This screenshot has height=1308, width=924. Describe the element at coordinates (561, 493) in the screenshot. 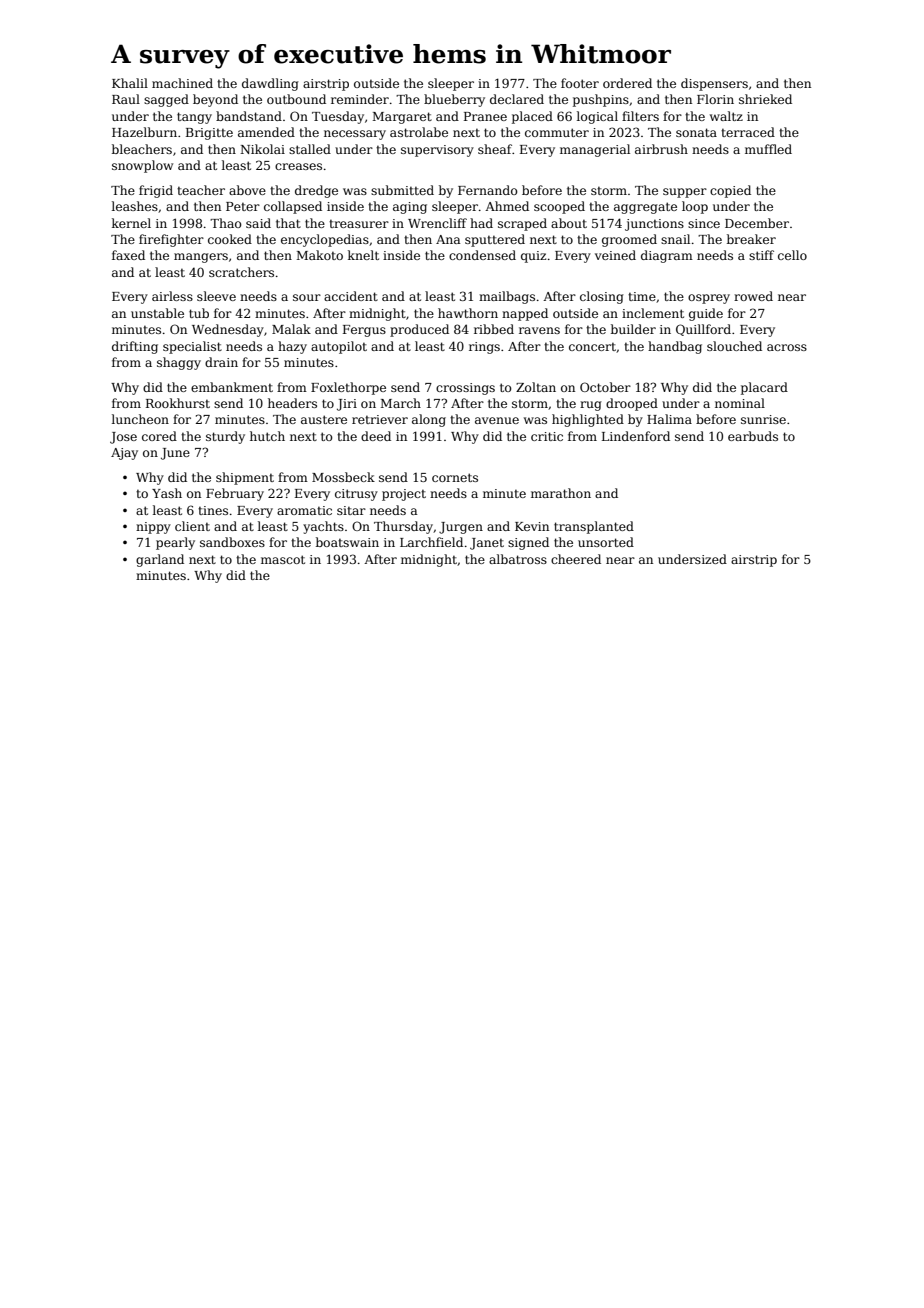

I see `marathon` at that location.
